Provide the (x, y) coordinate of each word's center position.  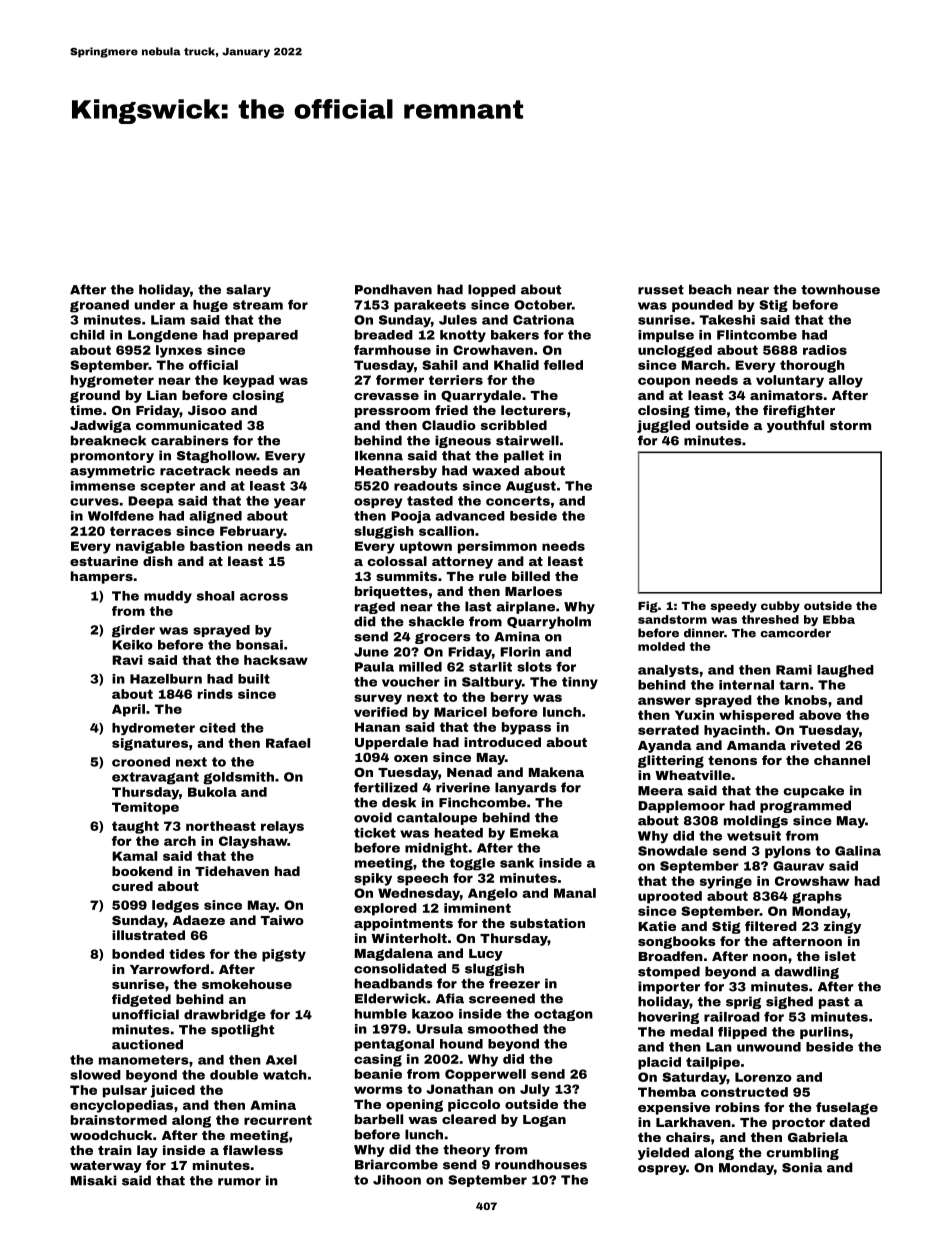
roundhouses (541, 1164)
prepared (266, 336)
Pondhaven (393, 289)
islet (840, 956)
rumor (239, 1182)
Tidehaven (232, 871)
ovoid (373, 817)
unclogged (675, 351)
